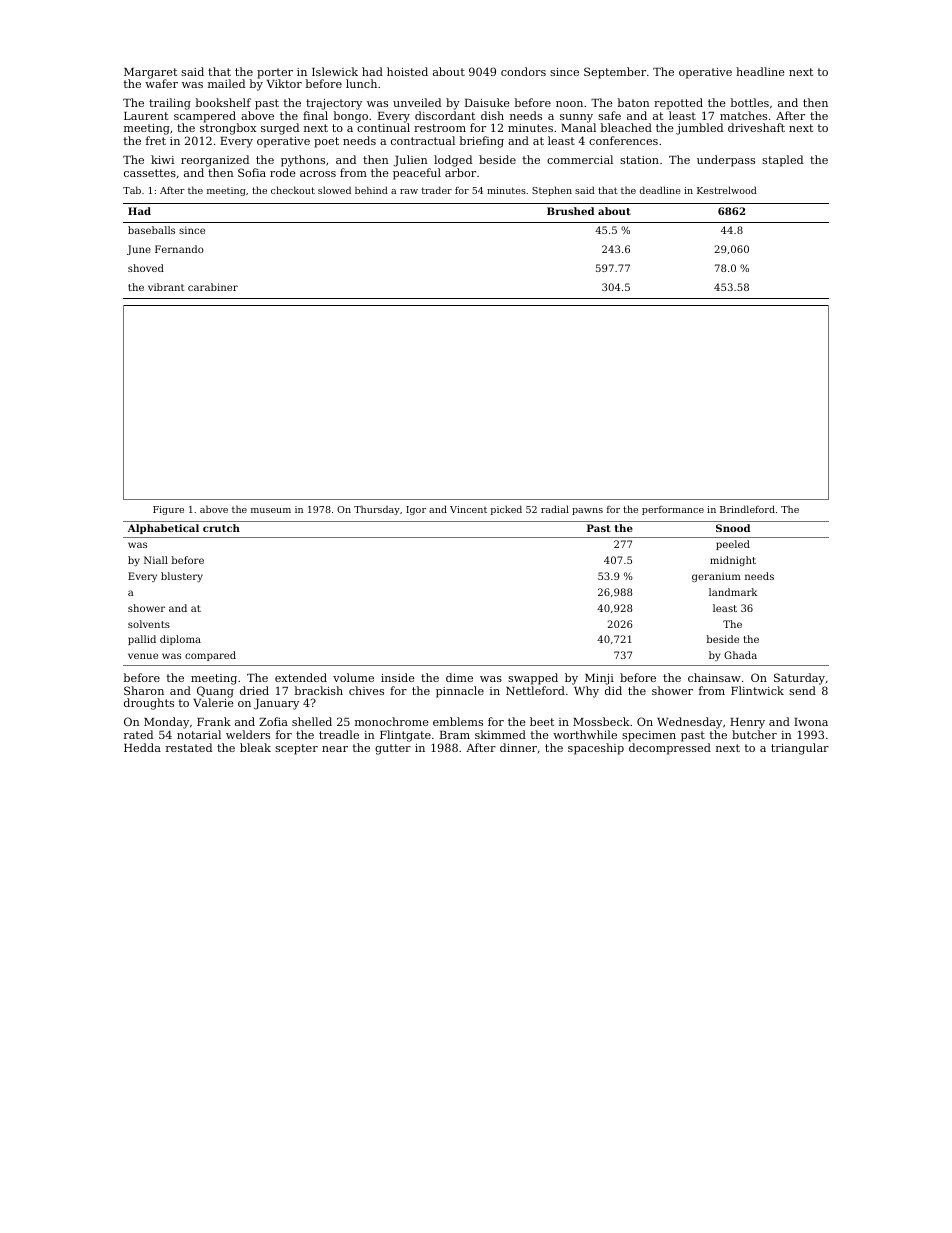 The image size is (952, 1233). Describe the element at coordinates (351, 117) in the screenshot. I see `bongo` at that location.
